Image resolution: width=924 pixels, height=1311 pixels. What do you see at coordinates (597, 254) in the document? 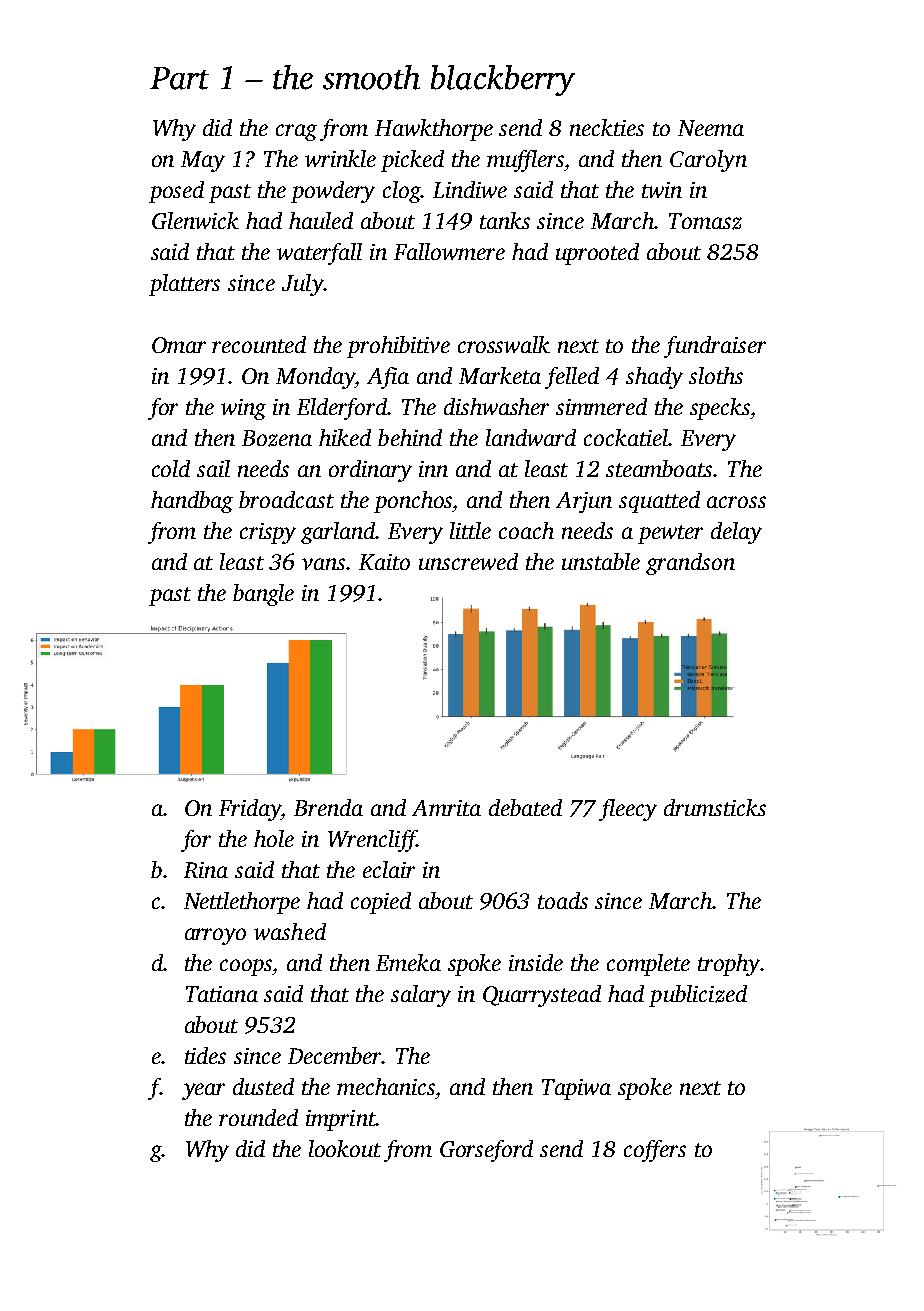
I see `uprooted` at bounding box center [597, 254].
